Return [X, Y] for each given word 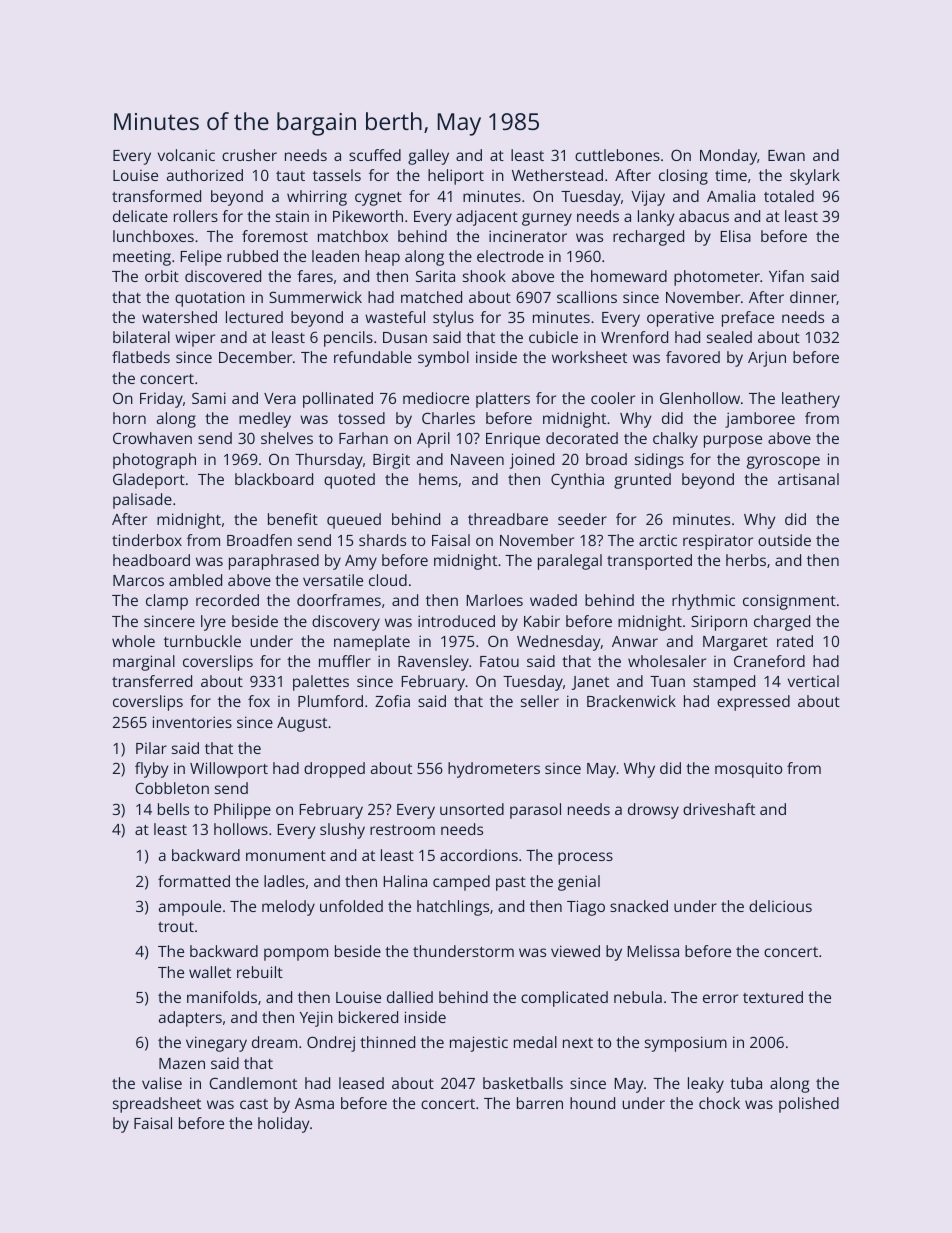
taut [290, 176]
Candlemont [253, 1083]
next [578, 1043]
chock [719, 1103]
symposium [686, 1044]
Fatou [499, 661]
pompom [296, 954]
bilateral [141, 337]
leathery [811, 400]
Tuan [667, 681]
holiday [283, 1125]
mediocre [436, 398]
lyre [213, 623]
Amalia [731, 196]
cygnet [378, 199]
